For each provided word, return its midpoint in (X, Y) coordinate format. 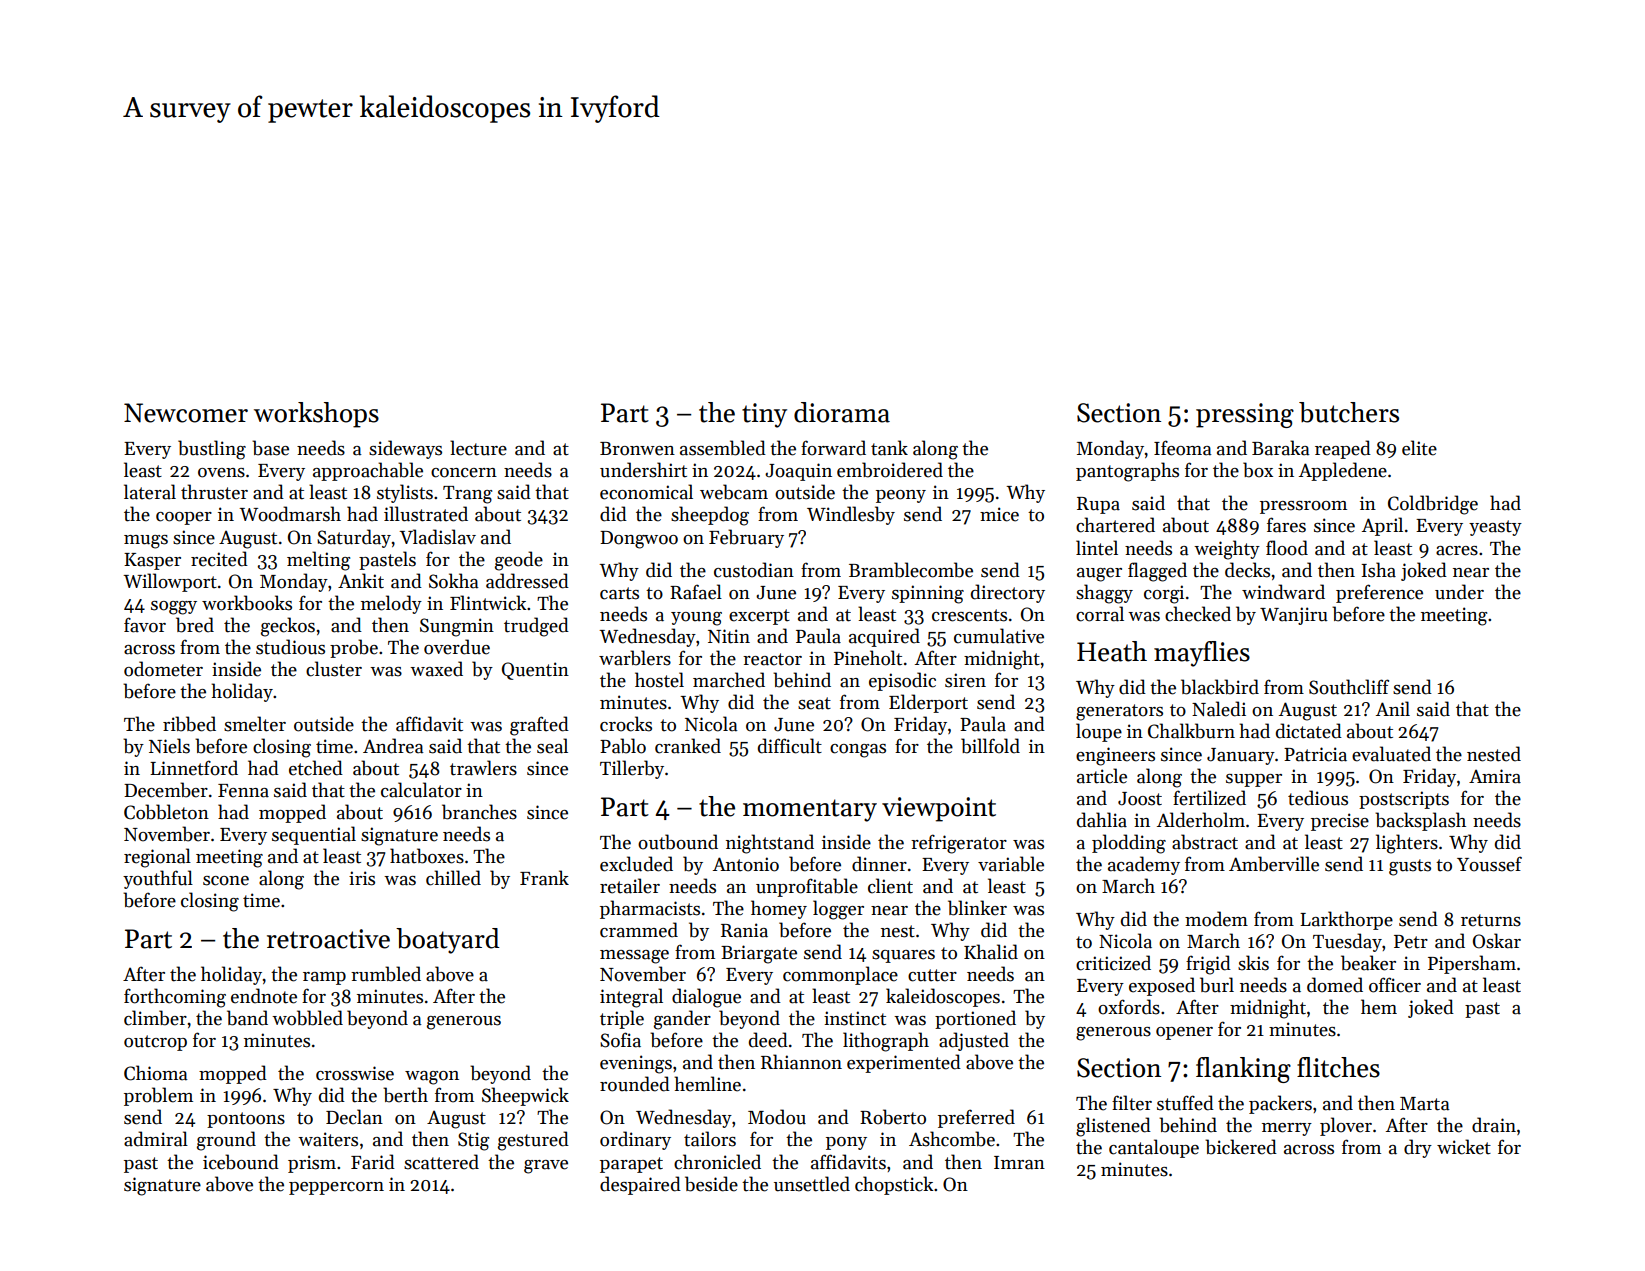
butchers (1349, 412)
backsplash (1420, 821)
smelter (255, 724)
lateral (150, 492)
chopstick (894, 1185)
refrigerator (959, 844)
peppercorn (336, 1188)
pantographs (1127, 472)
